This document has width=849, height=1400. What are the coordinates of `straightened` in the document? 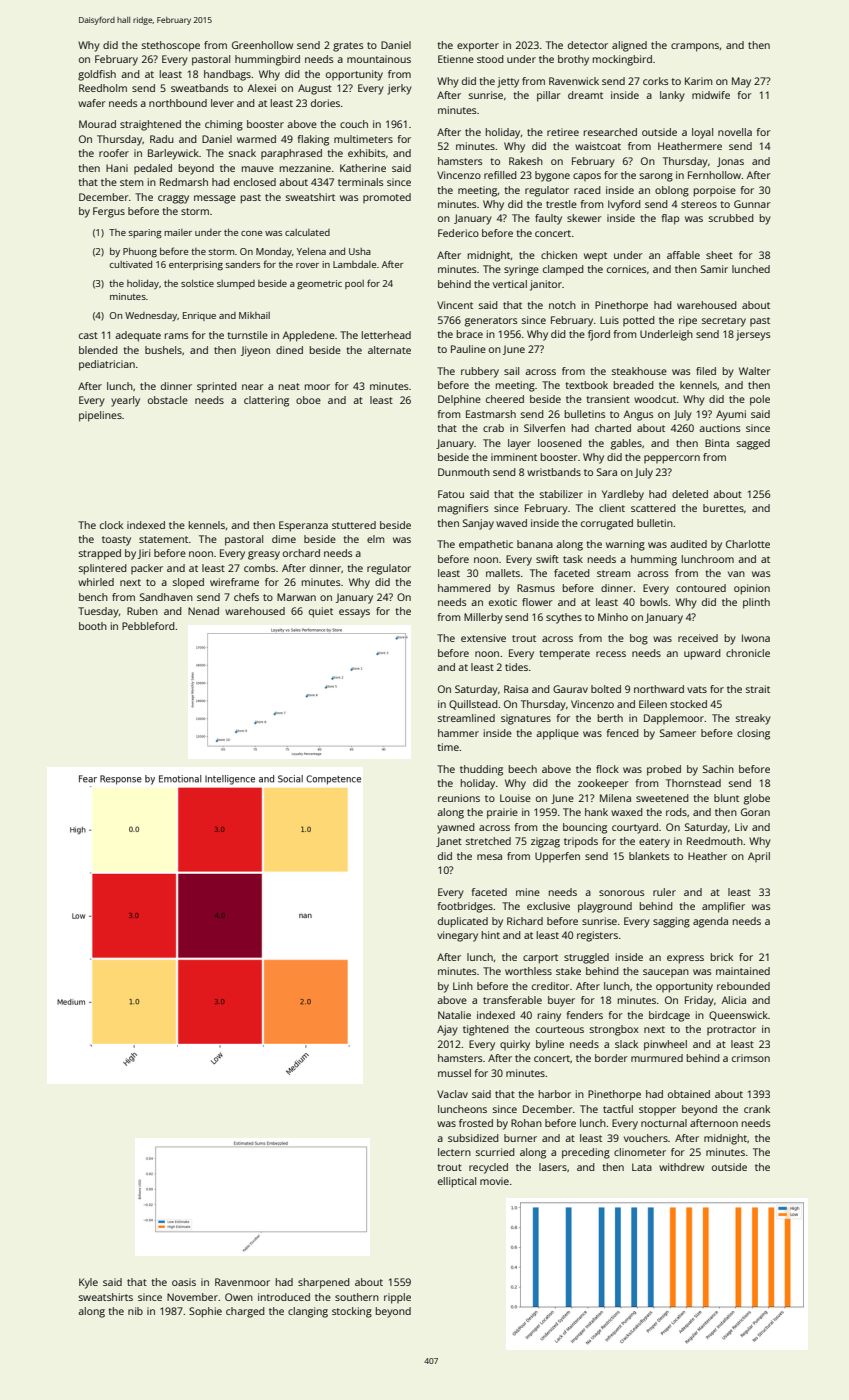 It's located at (150, 125).
